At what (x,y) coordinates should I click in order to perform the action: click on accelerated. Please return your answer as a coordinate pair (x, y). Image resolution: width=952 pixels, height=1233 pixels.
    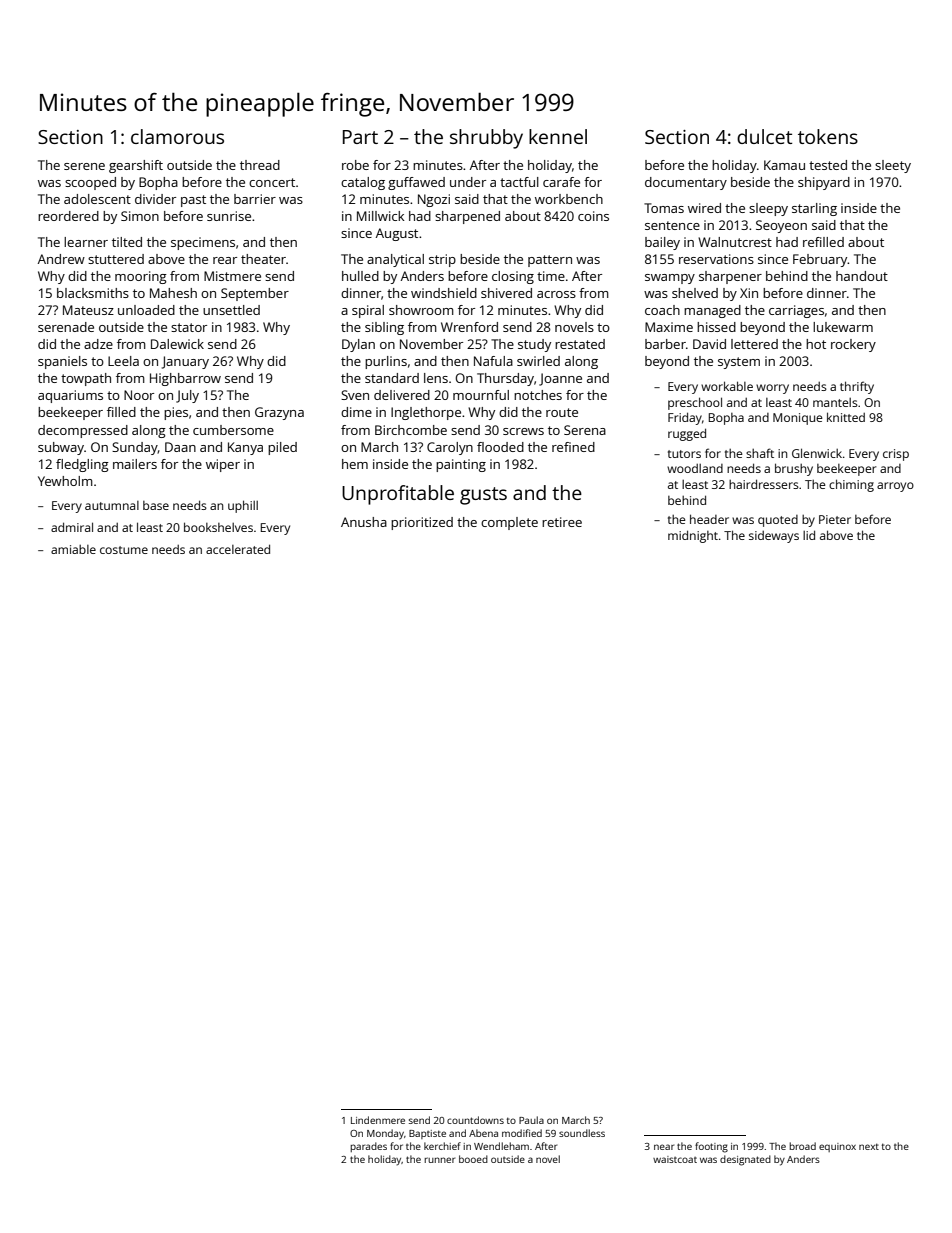
    Looking at the image, I should click on (238, 549).
